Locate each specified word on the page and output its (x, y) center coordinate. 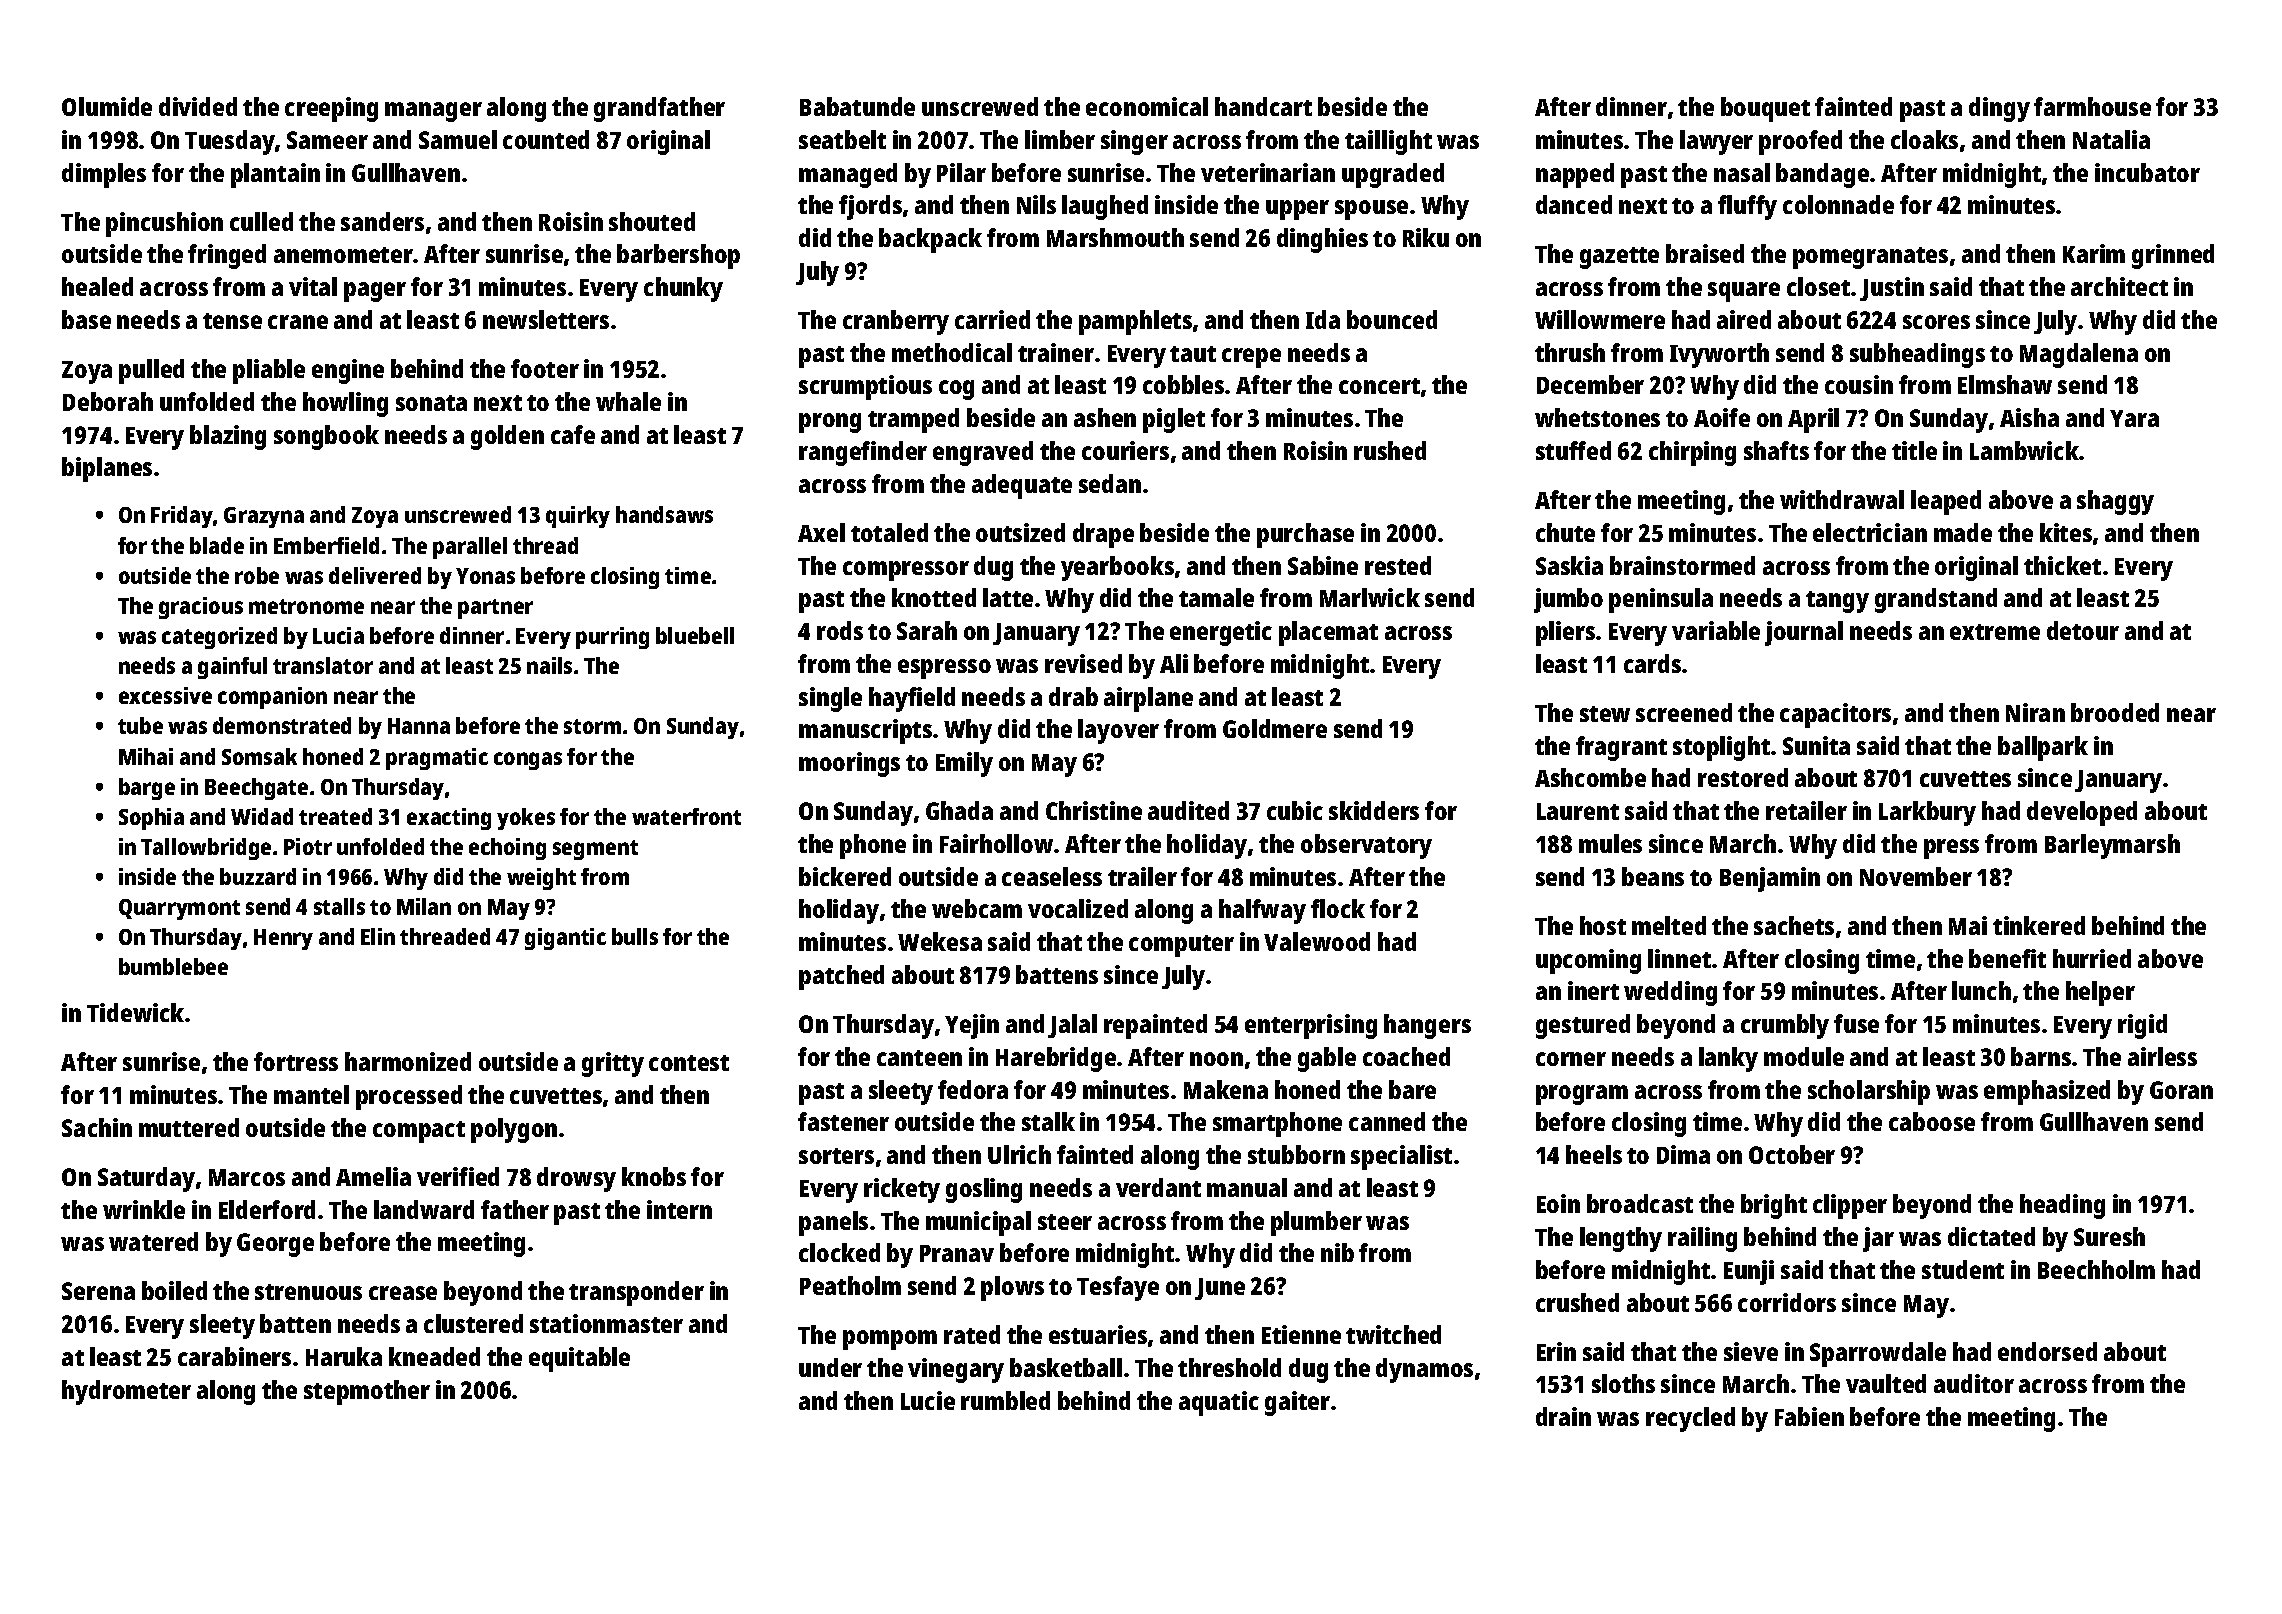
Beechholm (2096, 1269)
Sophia (151, 819)
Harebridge (1056, 1059)
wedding (1670, 993)
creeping (331, 109)
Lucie (928, 1400)
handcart (1263, 106)
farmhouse (2092, 106)
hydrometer (126, 1392)
